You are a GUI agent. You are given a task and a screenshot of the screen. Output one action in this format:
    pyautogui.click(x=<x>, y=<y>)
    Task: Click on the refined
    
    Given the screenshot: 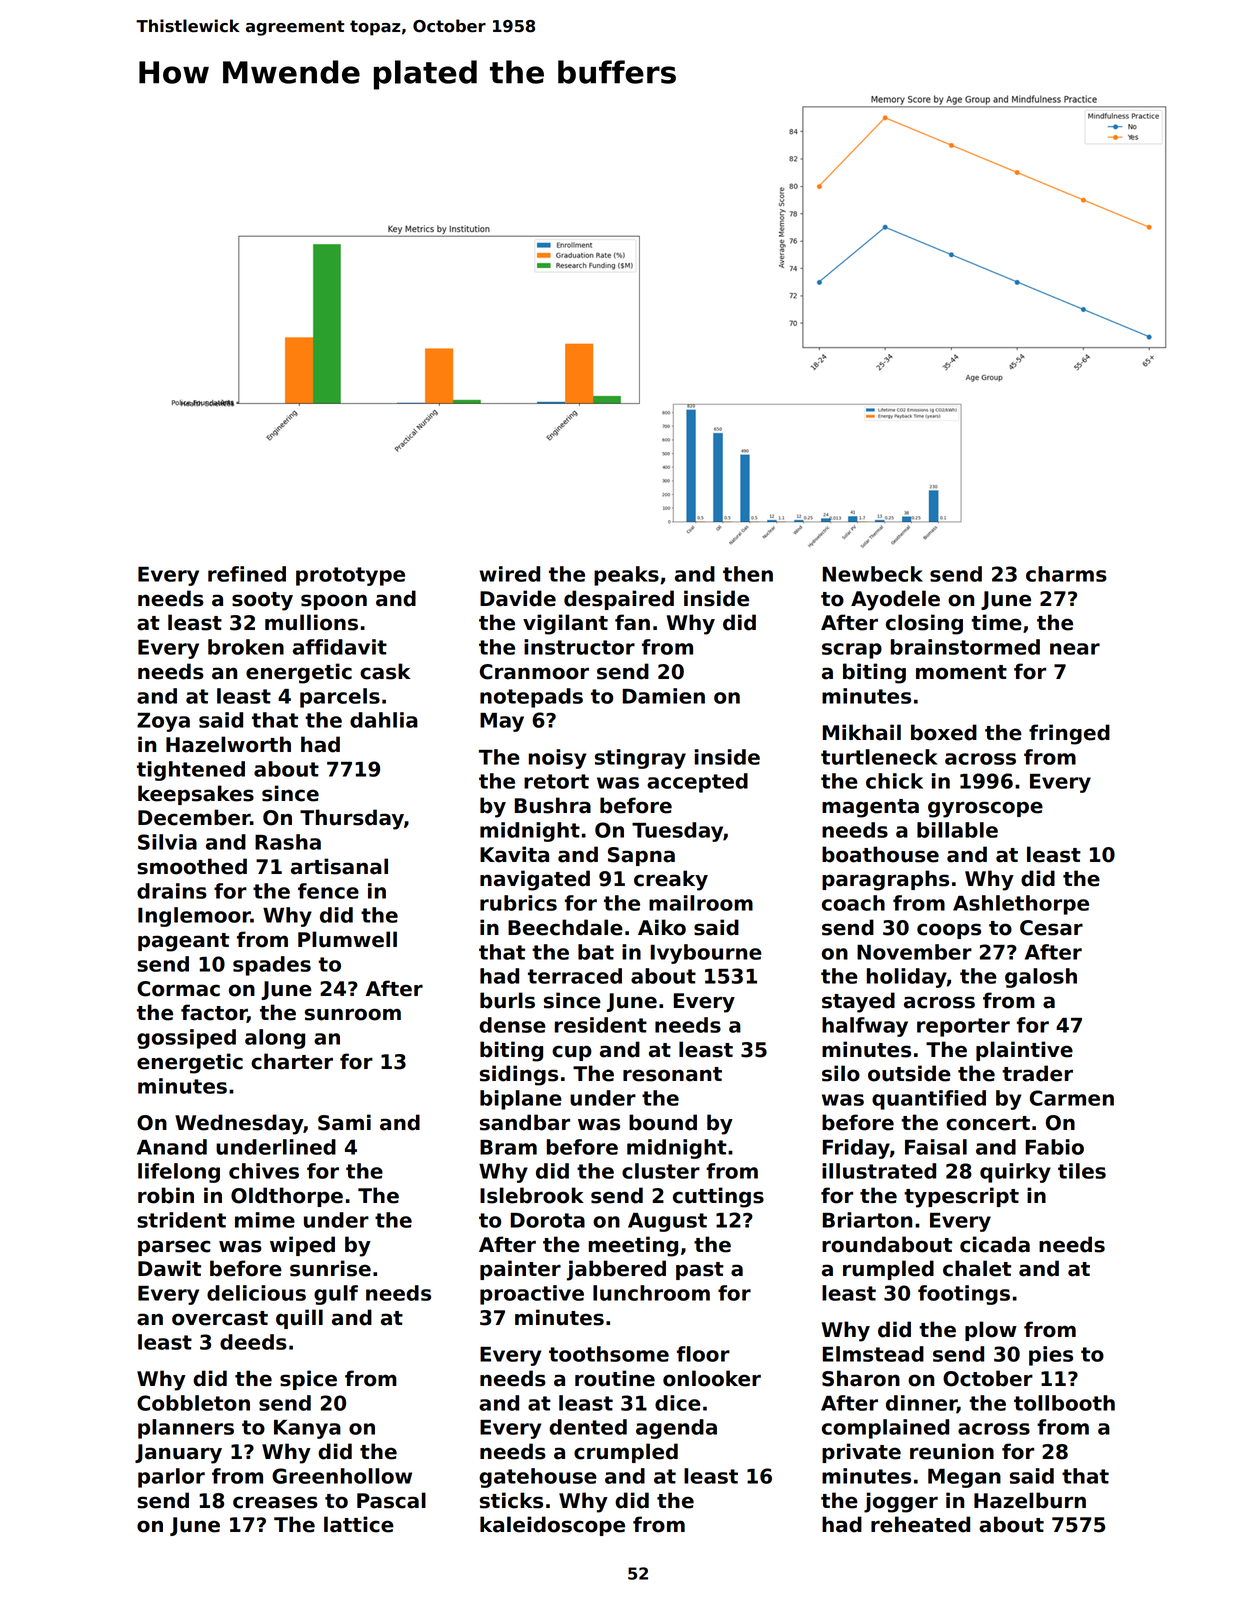 What is the action you would take?
    pyautogui.click(x=247, y=574)
